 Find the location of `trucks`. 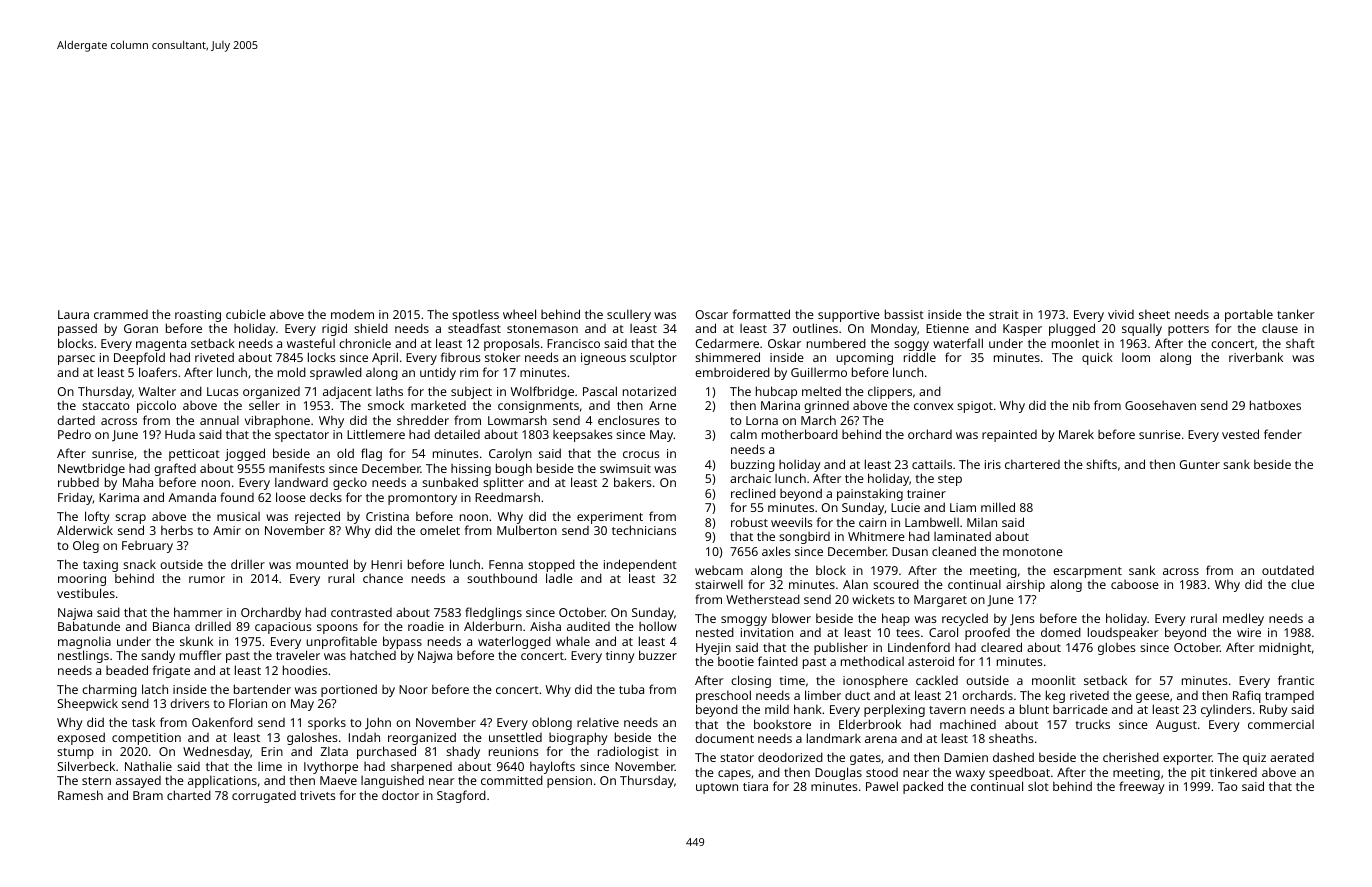

trucks is located at coordinates (1093, 724).
